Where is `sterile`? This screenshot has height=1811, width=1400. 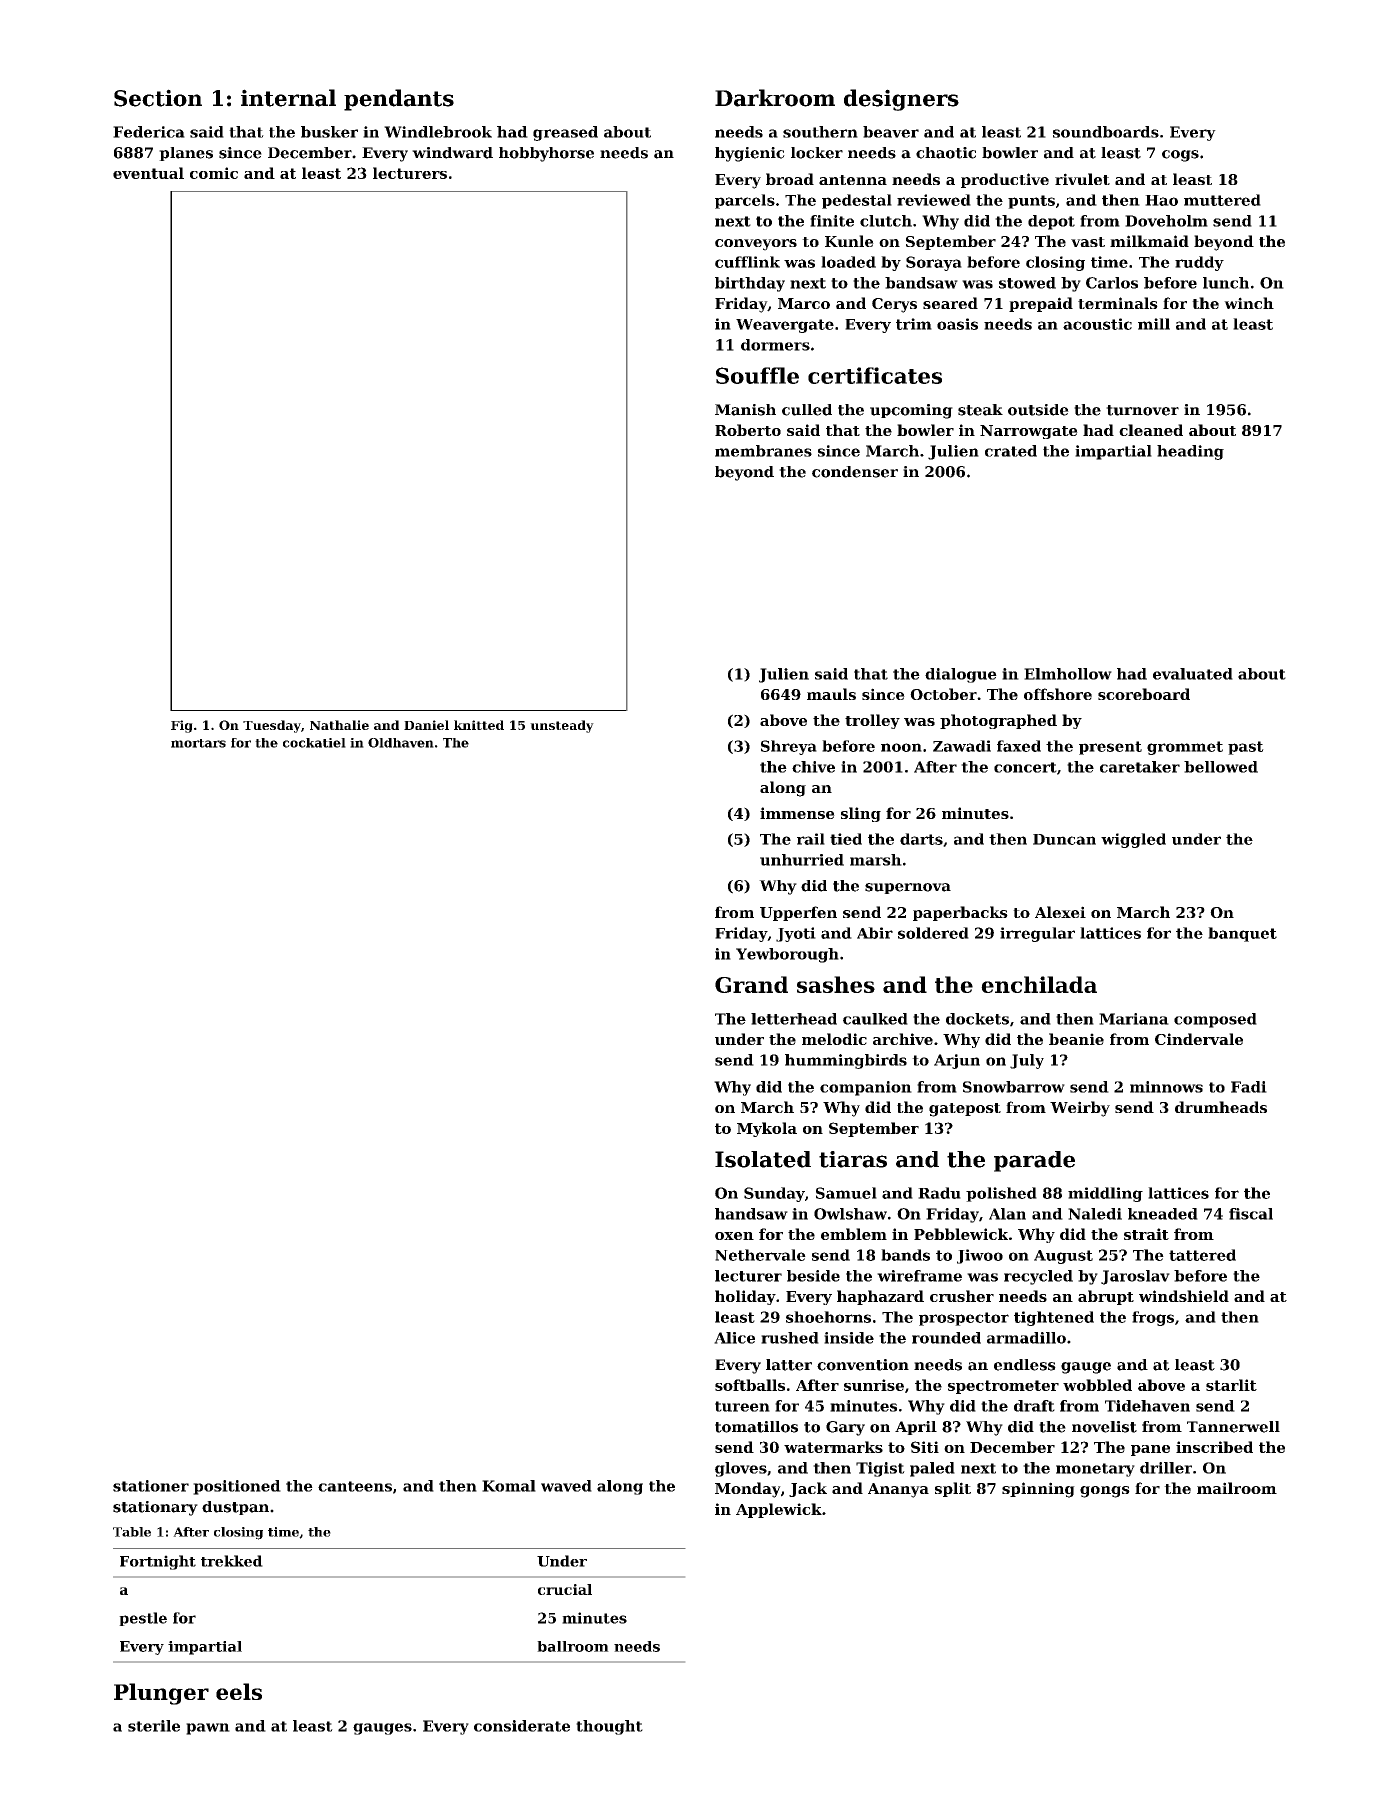
sterile is located at coordinates (154, 1726).
